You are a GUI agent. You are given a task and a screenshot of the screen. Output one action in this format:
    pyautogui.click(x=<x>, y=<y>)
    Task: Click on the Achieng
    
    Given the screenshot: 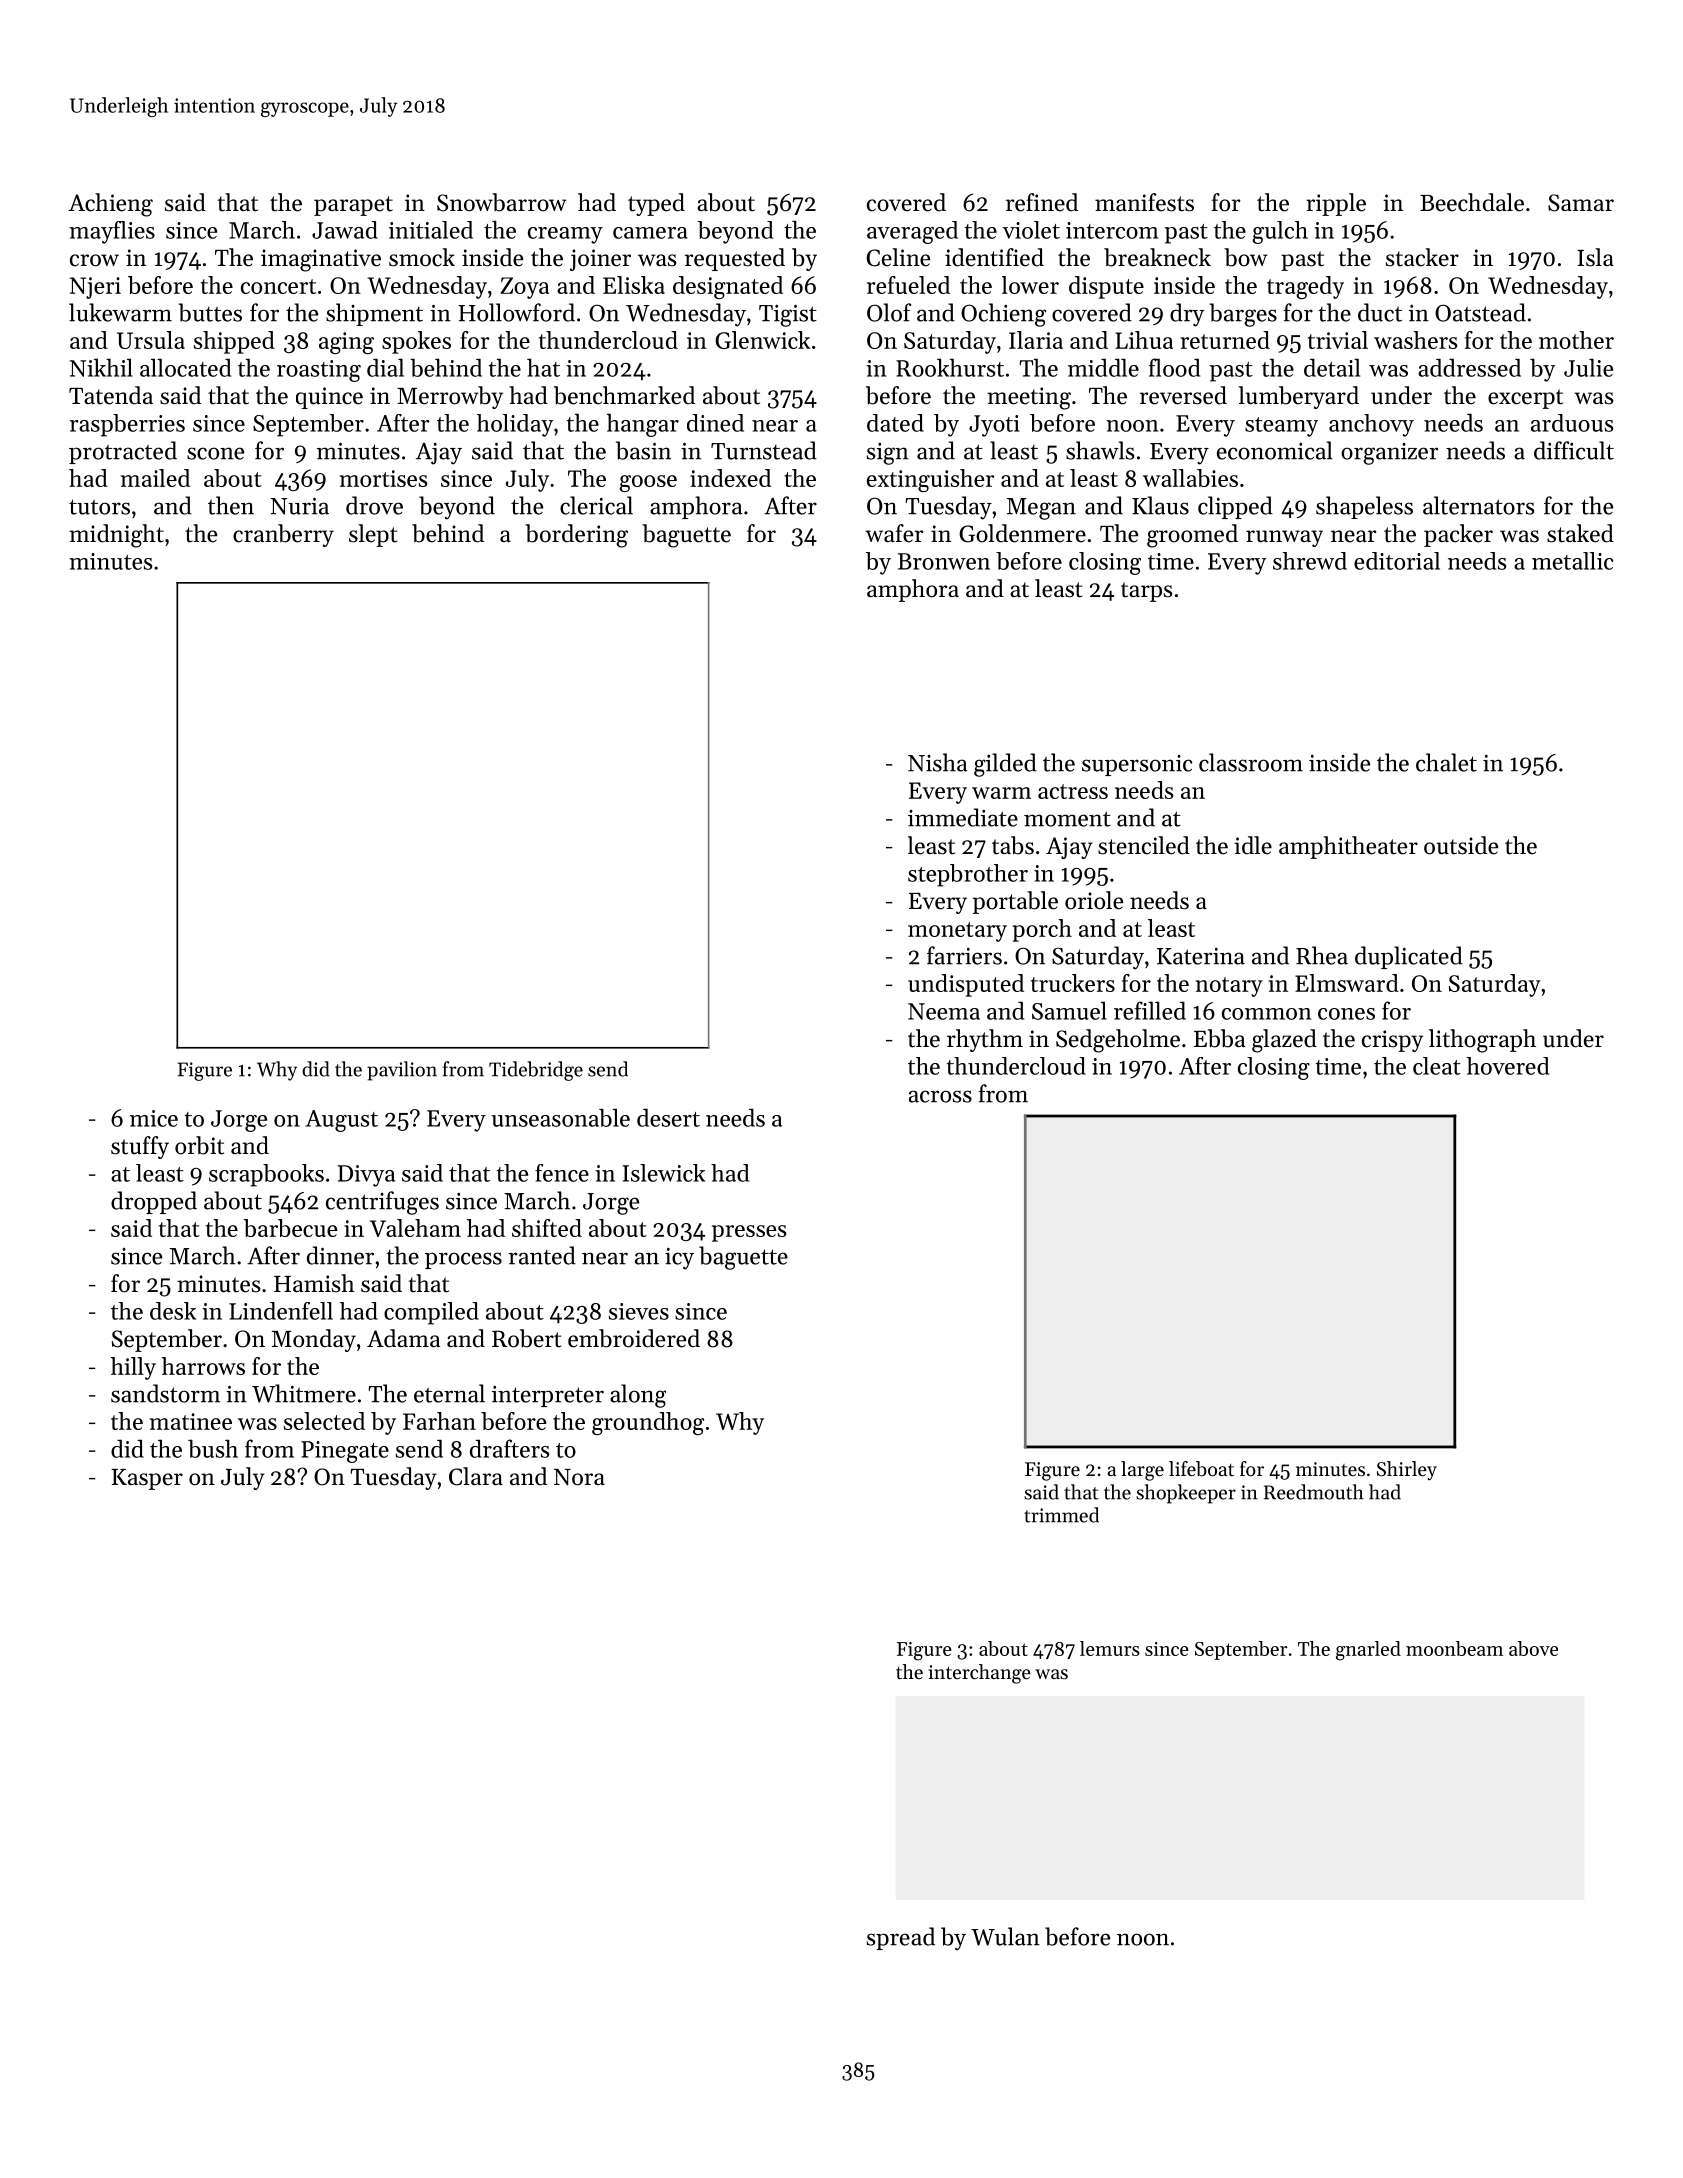 What is the action you would take?
    pyautogui.click(x=111, y=205)
